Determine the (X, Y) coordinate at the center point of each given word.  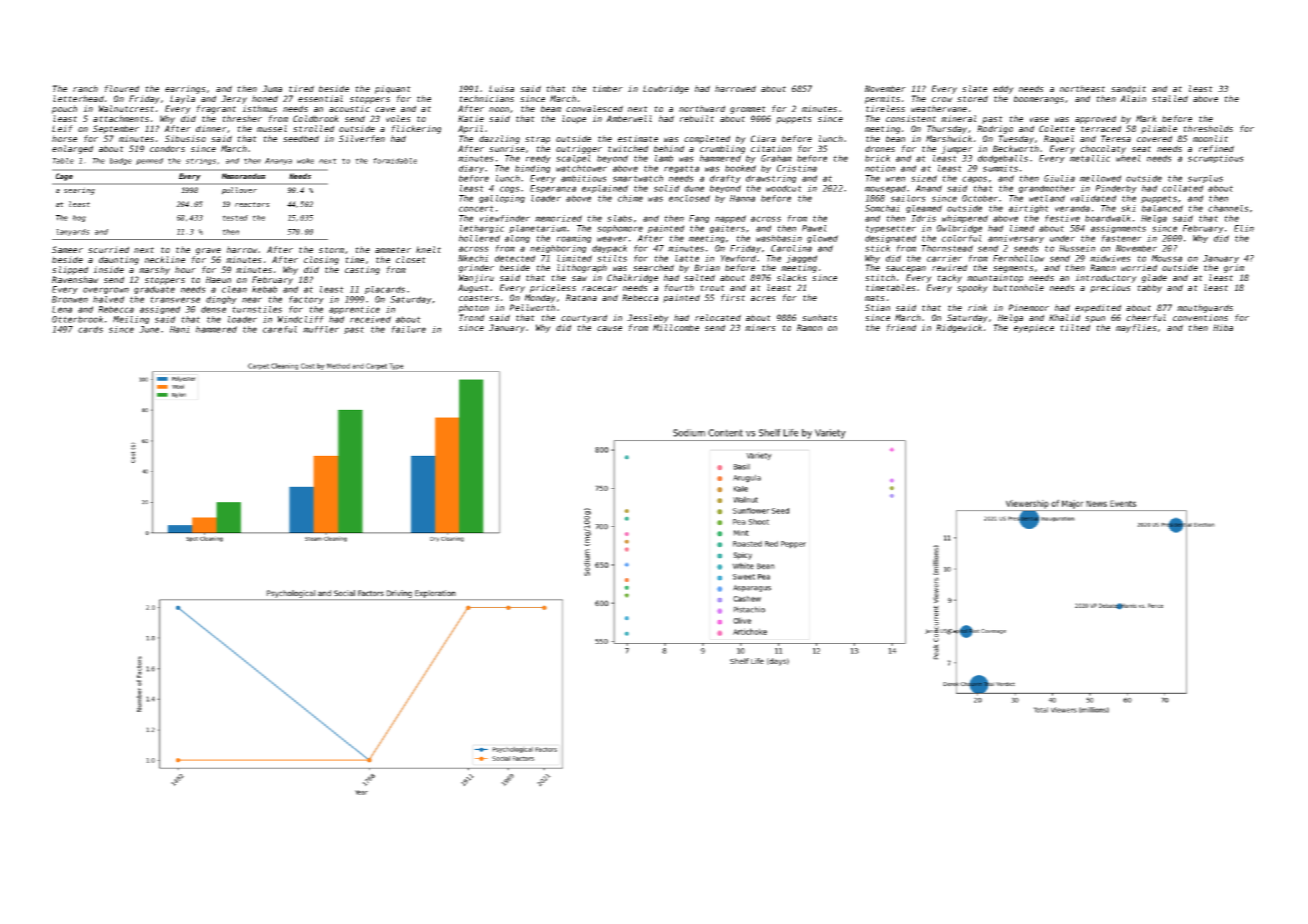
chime (630, 198)
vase (1039, 119)
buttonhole (1018, 287)
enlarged (72, 149)
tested (235, 218)
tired (301, 88)
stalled (1170, 98)
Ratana (581, 297)
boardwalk (1108, 218)
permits (882, 99)
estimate (638, 138)
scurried (108, 249)
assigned (160, 310)
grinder (476, 268)
